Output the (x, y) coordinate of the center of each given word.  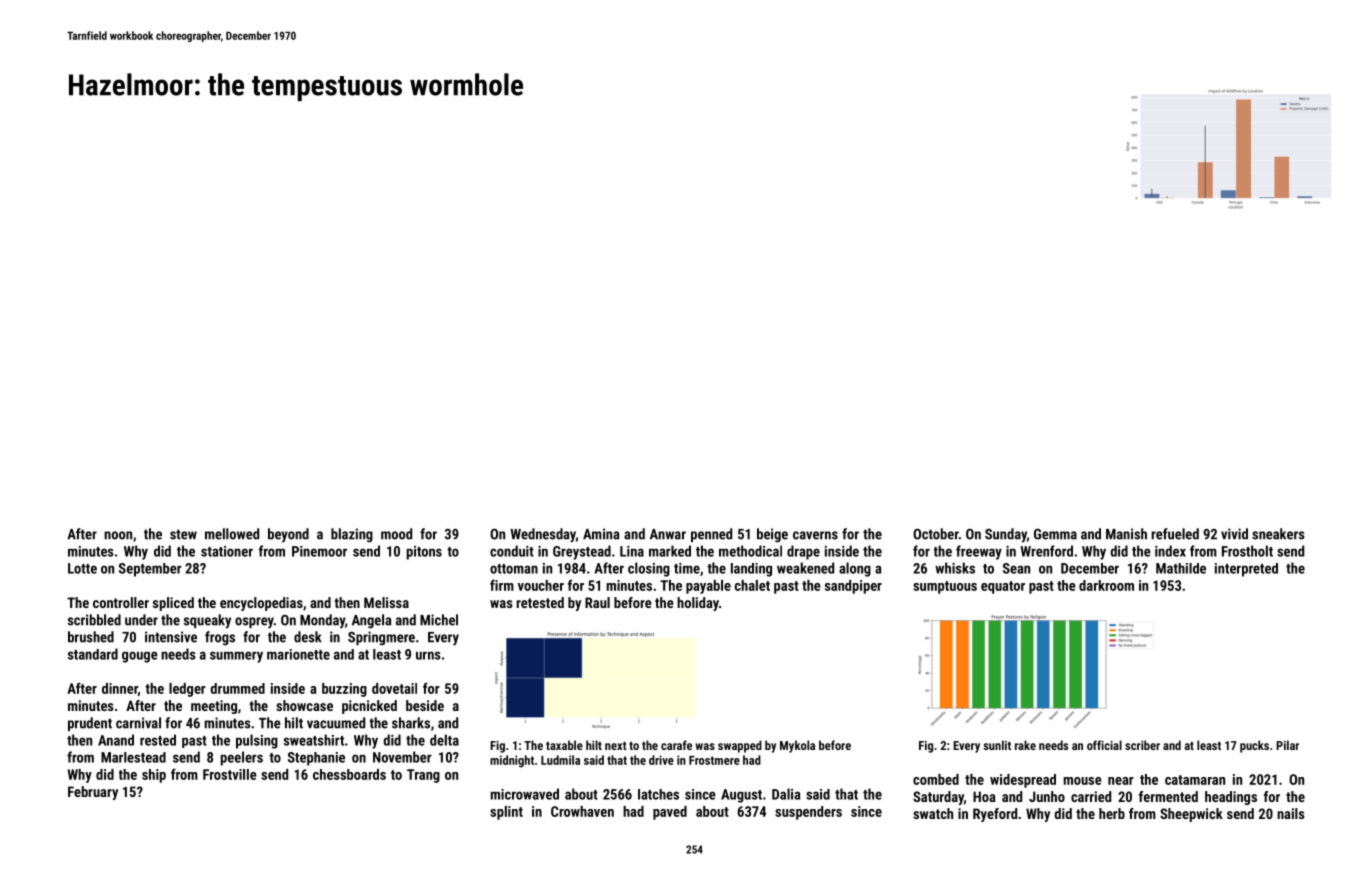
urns (428, 655)
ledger (187, 690)
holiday (698, 604)
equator (1003, 587)
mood (396, 534)
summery (236, 657)
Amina (601, 534)
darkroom (1106, 585)
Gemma (1055, 534)
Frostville (230, 774)
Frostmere (714, 760)
